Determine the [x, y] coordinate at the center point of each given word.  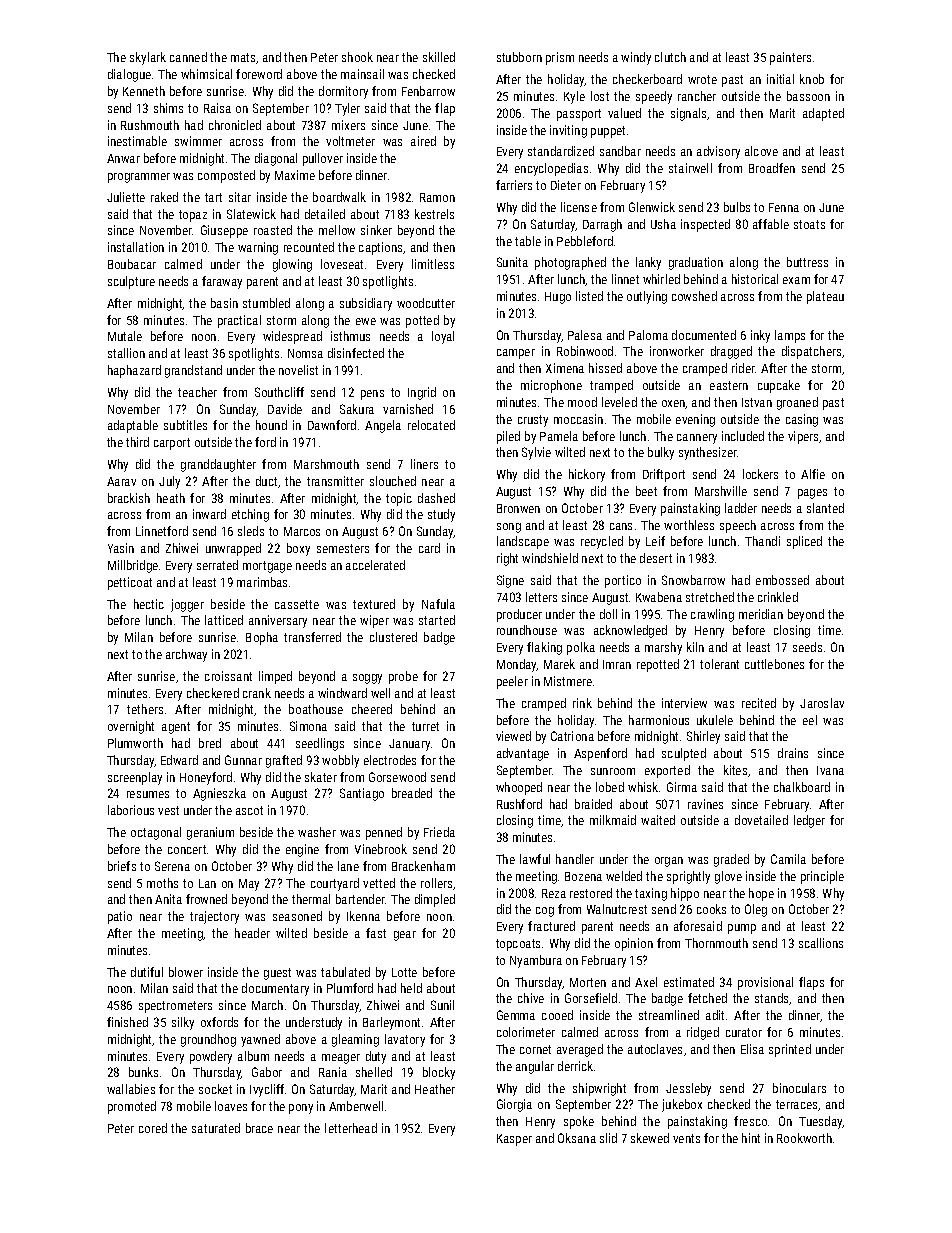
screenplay [135, 778]
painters [790, 58]
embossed [782, 580]
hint [751, 1138]
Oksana [577, 1138]
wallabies [131, 1089]
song [509, 528]
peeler [512, 682]
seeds [807, 647]
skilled [439, 57]
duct [266, 481]
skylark [148, 58]
